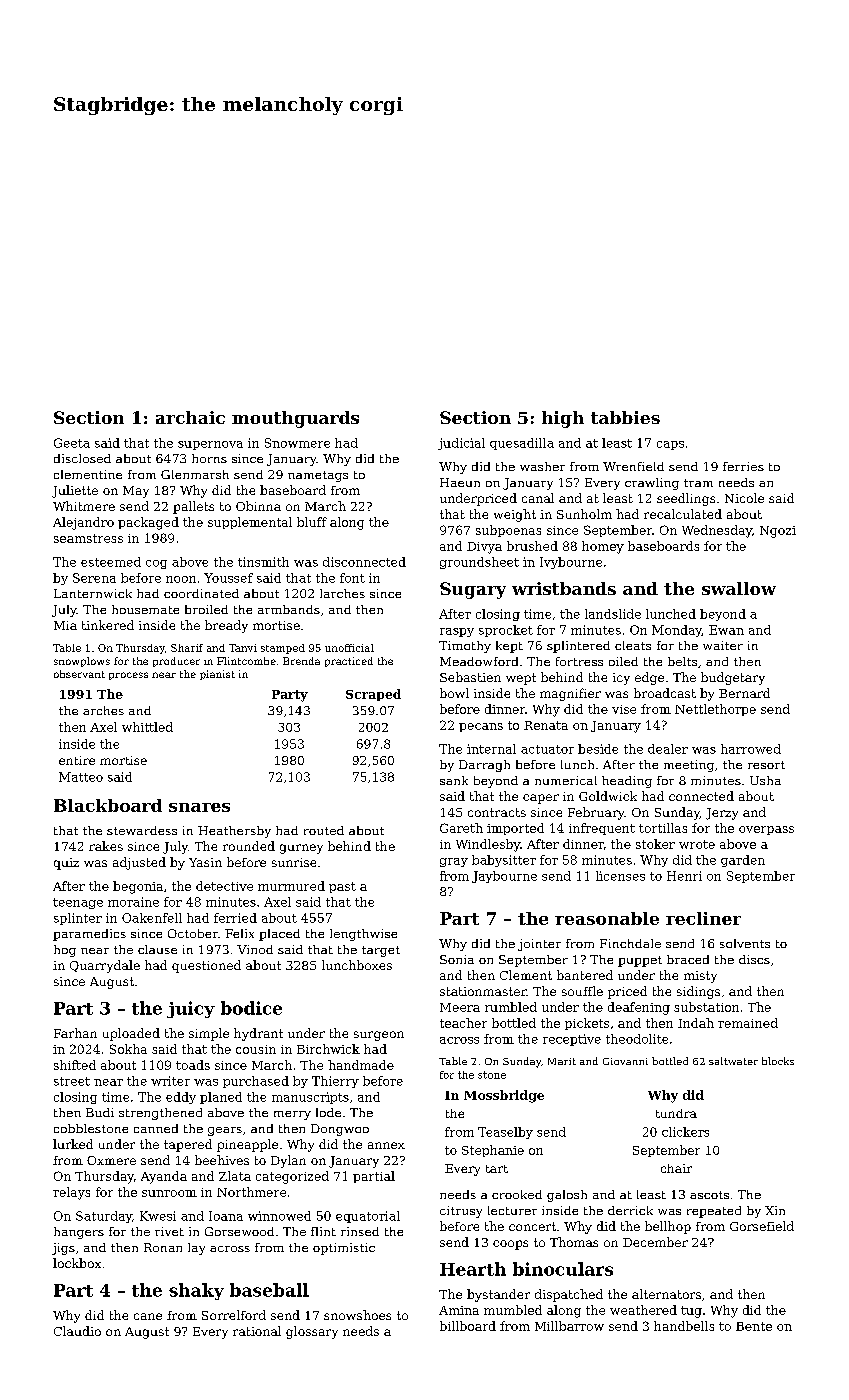  I want to click on hangers, so click(79, 1233).
